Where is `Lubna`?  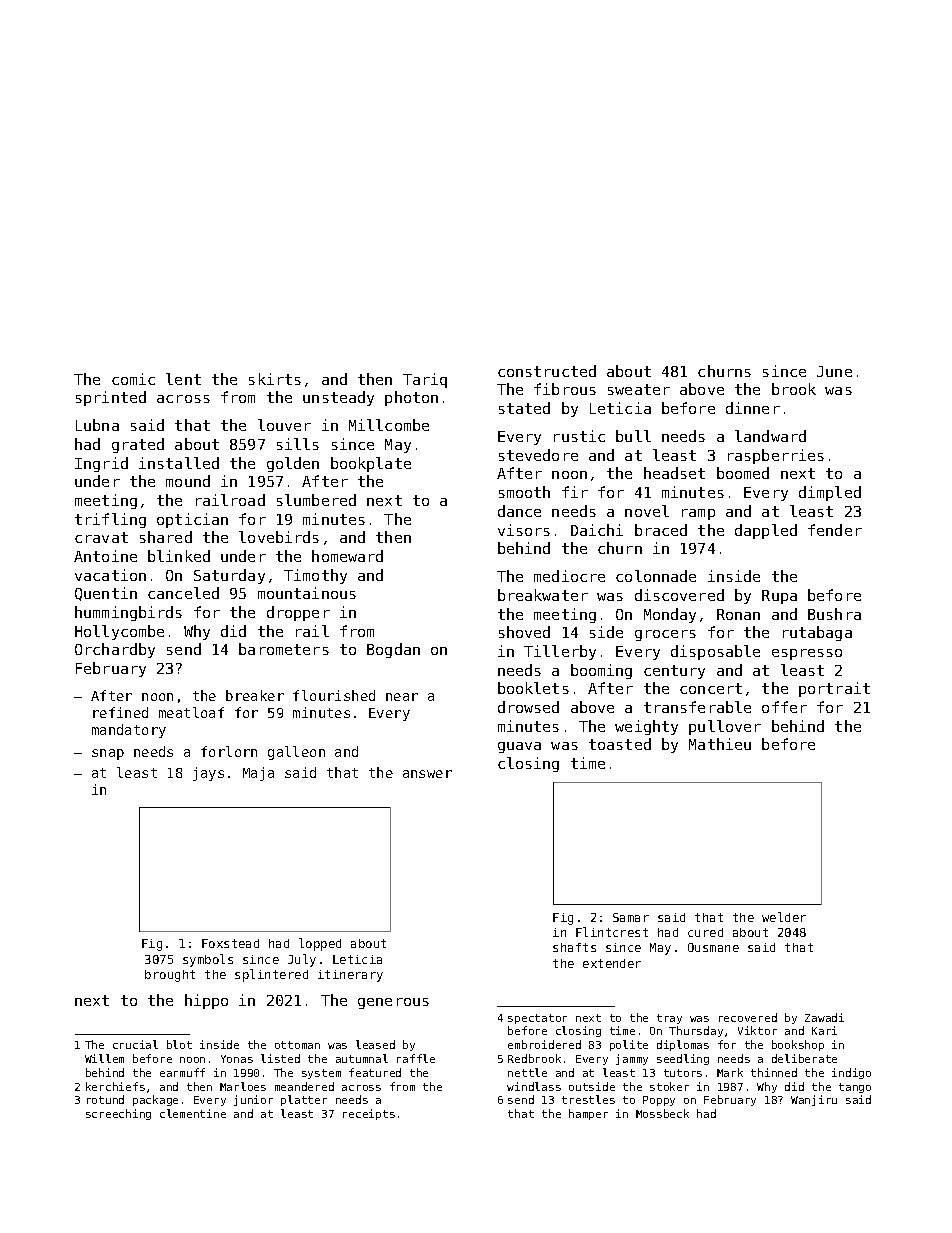 Lubna is located at coordinates (97, 425).
